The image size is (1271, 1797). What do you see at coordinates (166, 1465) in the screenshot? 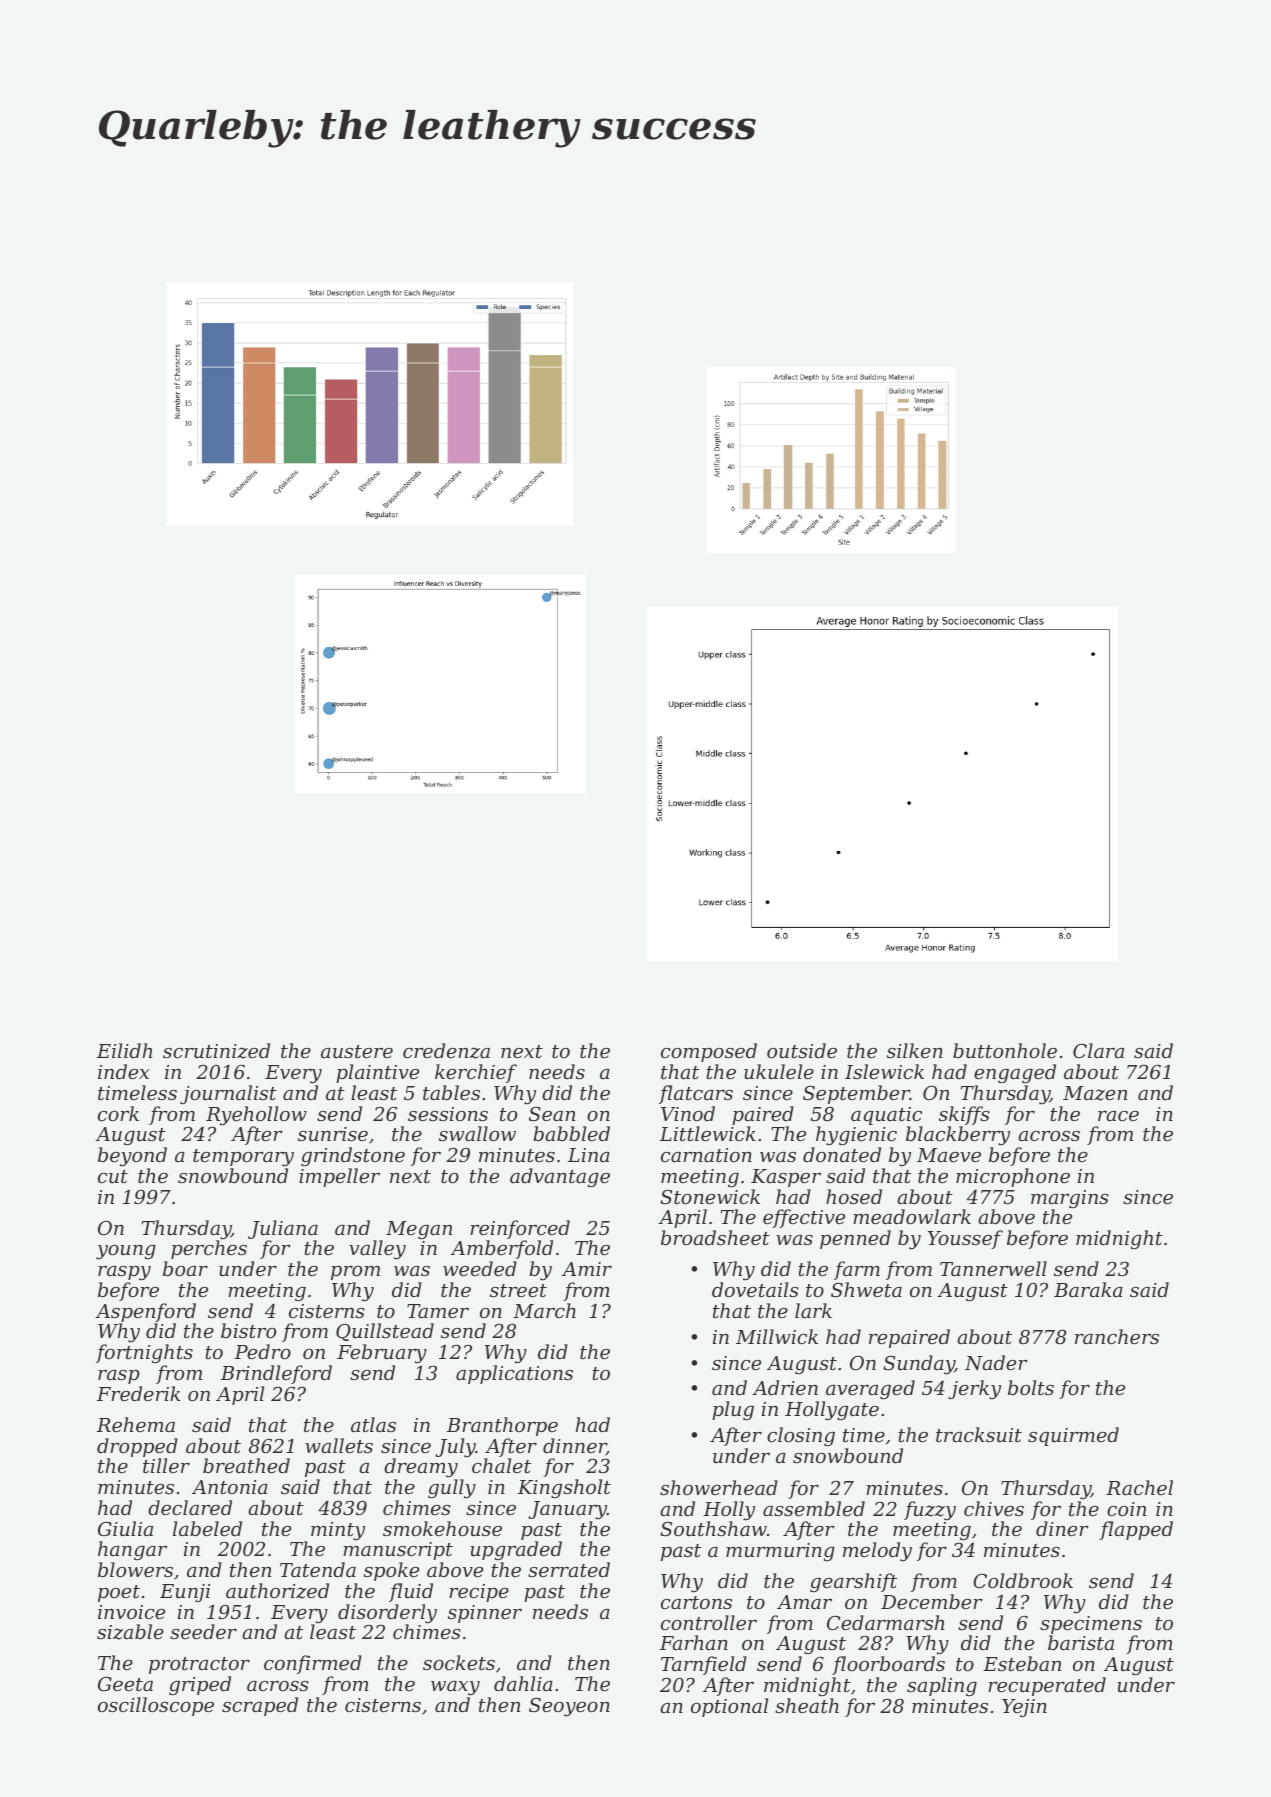
I see `tiller` at bounding box center [166, 1465].
